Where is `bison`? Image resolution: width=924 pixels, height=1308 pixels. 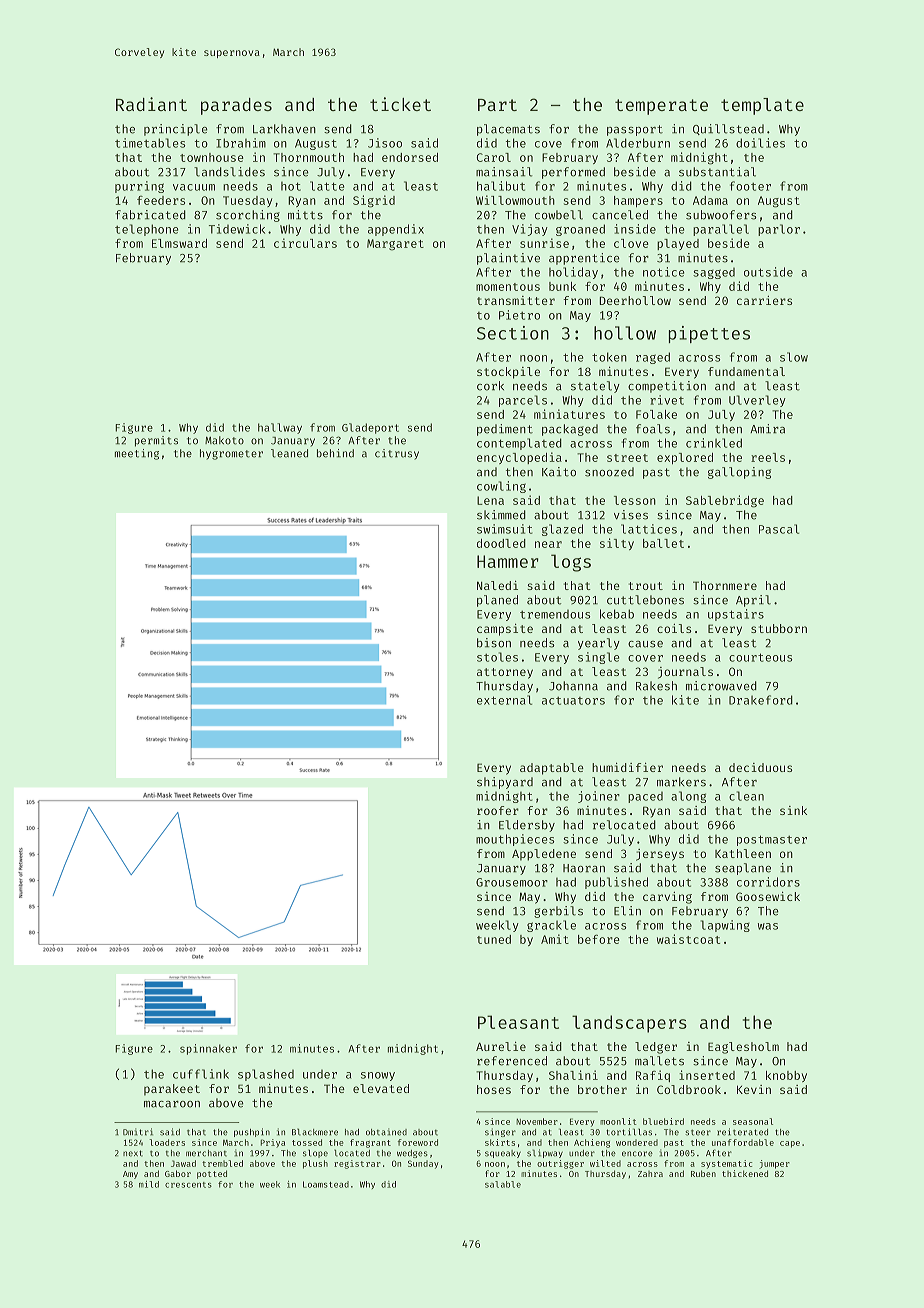 bison is located at coordinates (494, 643).
